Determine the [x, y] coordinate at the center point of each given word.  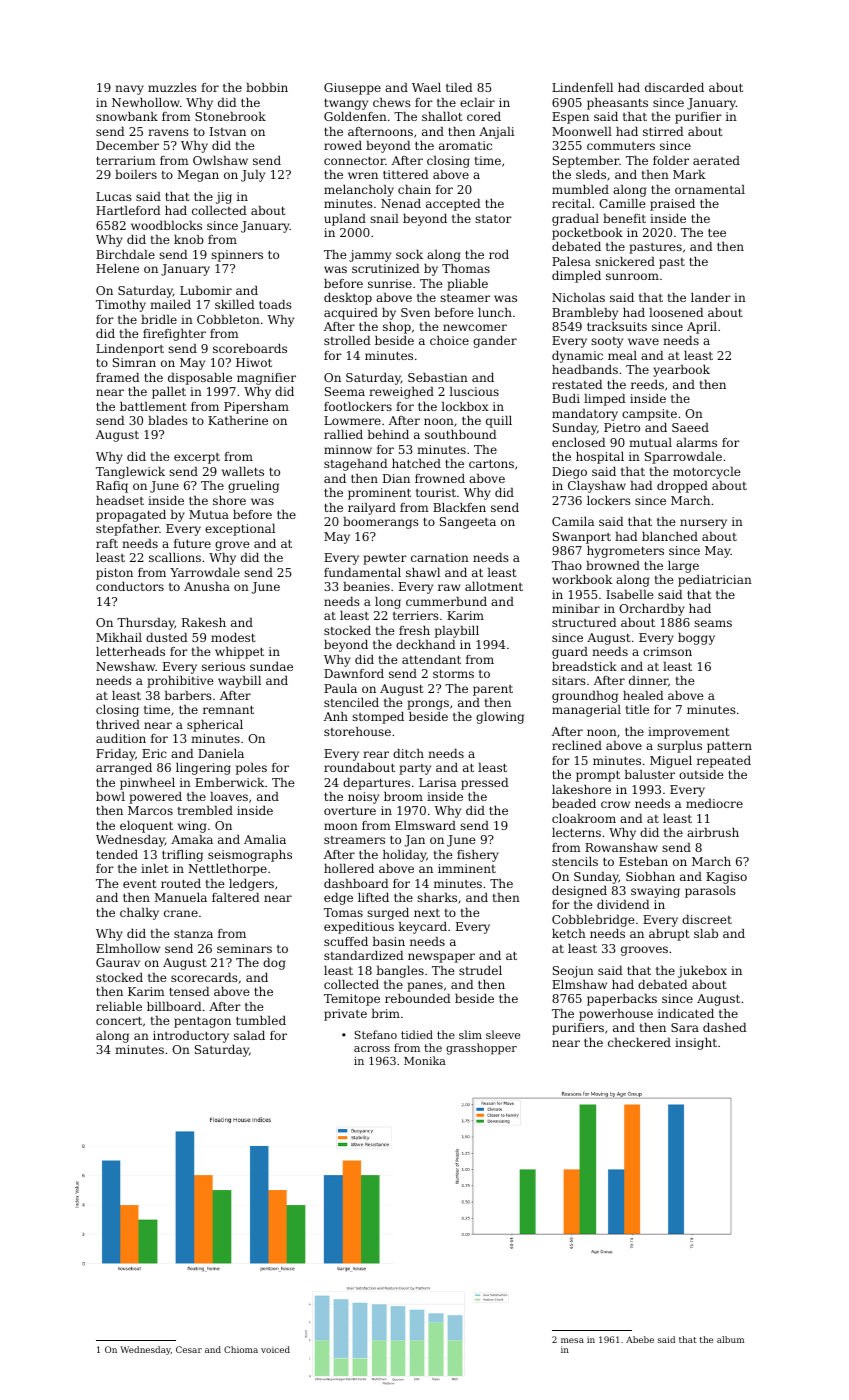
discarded [674, 87]
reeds [647, 384]
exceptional [240, 530]
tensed [189, 991]
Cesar [189, 1349]
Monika [425, 1060]
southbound [461, 434]
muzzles [172, 87]
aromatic [465, 145]
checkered [639, 1042]
